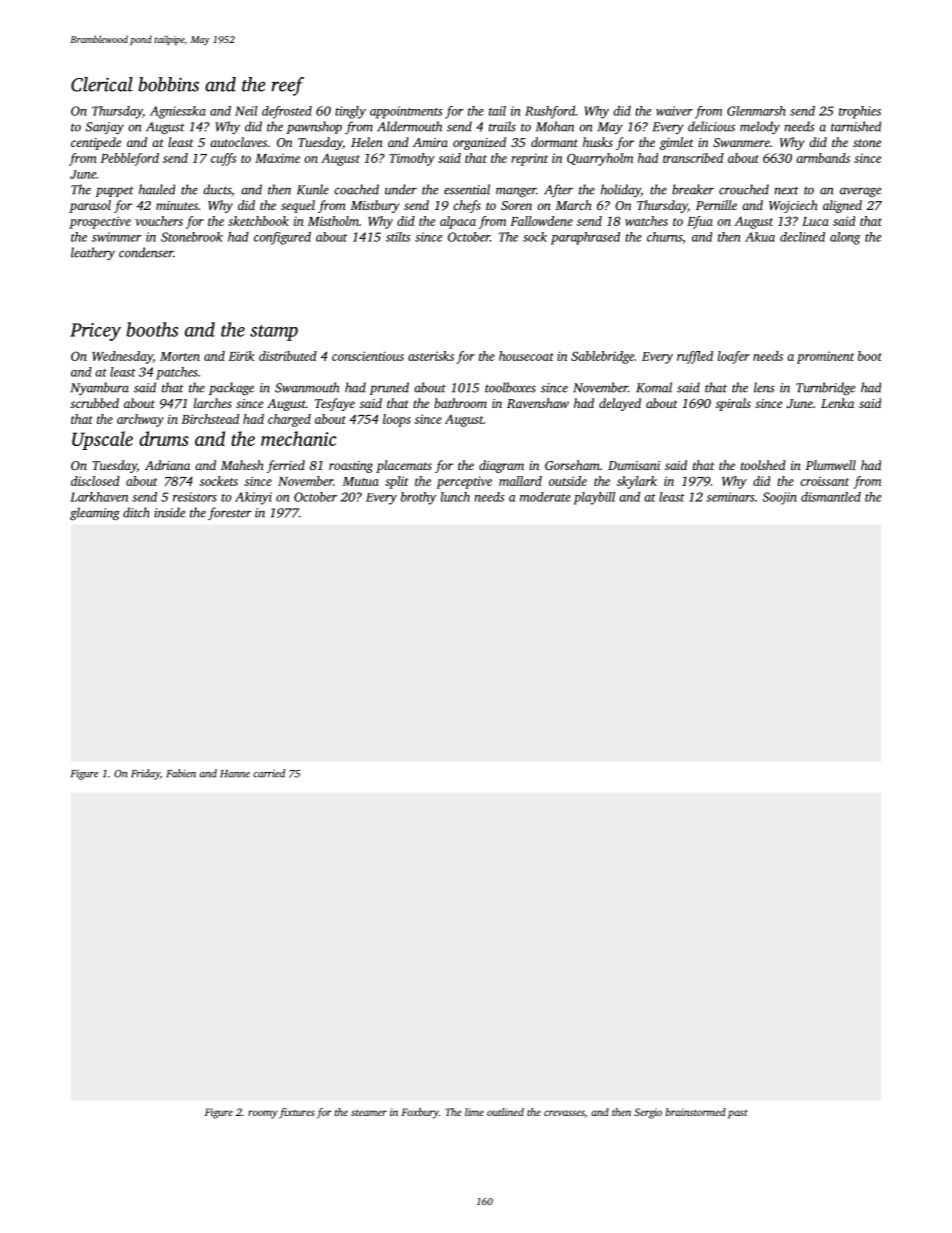 This document has width=952, height=1233. What do you see at coordinates (145, 774) in the document?
I see `Friday` at bounding box center [145, 774].
